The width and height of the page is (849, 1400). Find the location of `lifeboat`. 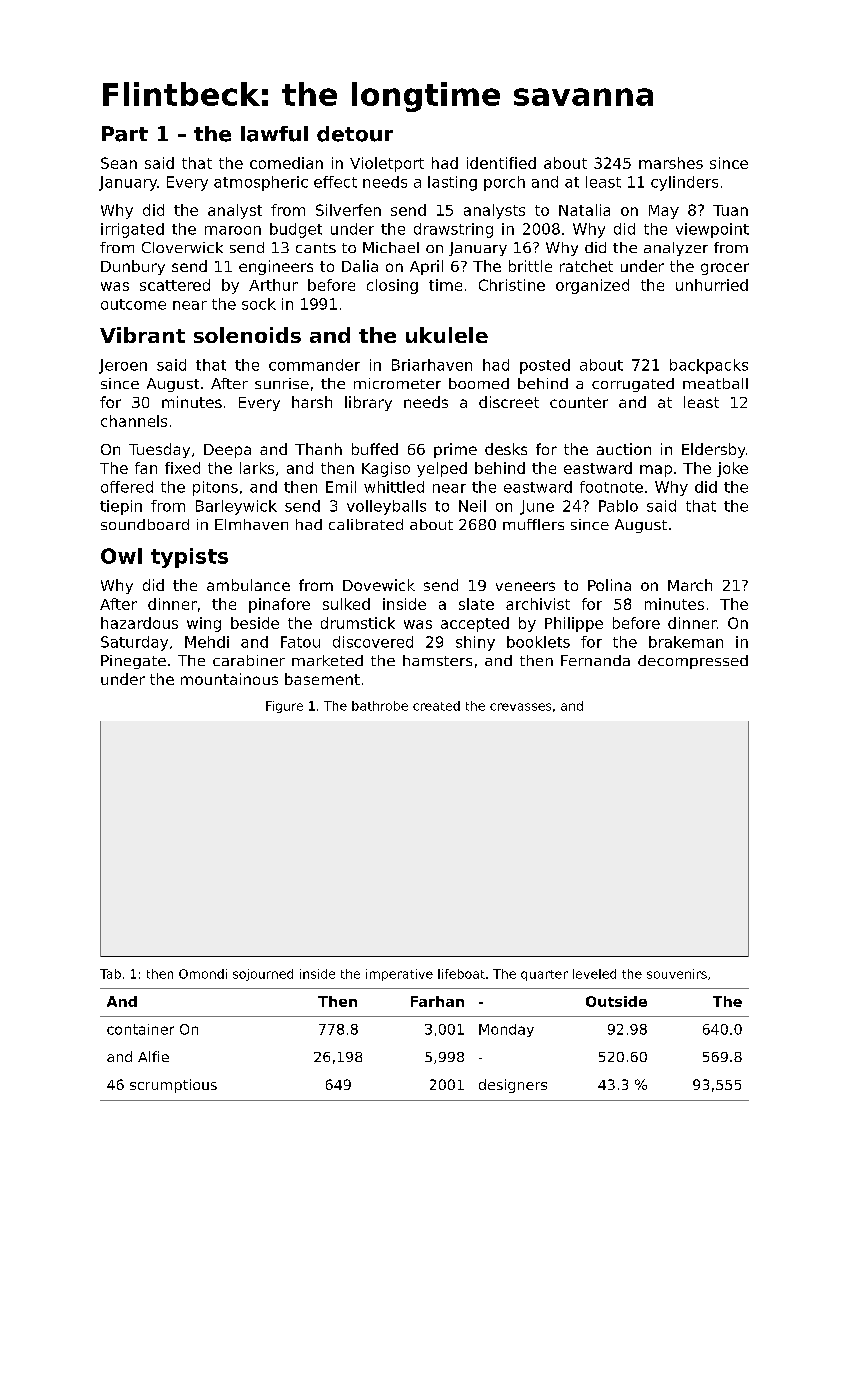

lifeboat is located at coordinates (461, 974).
